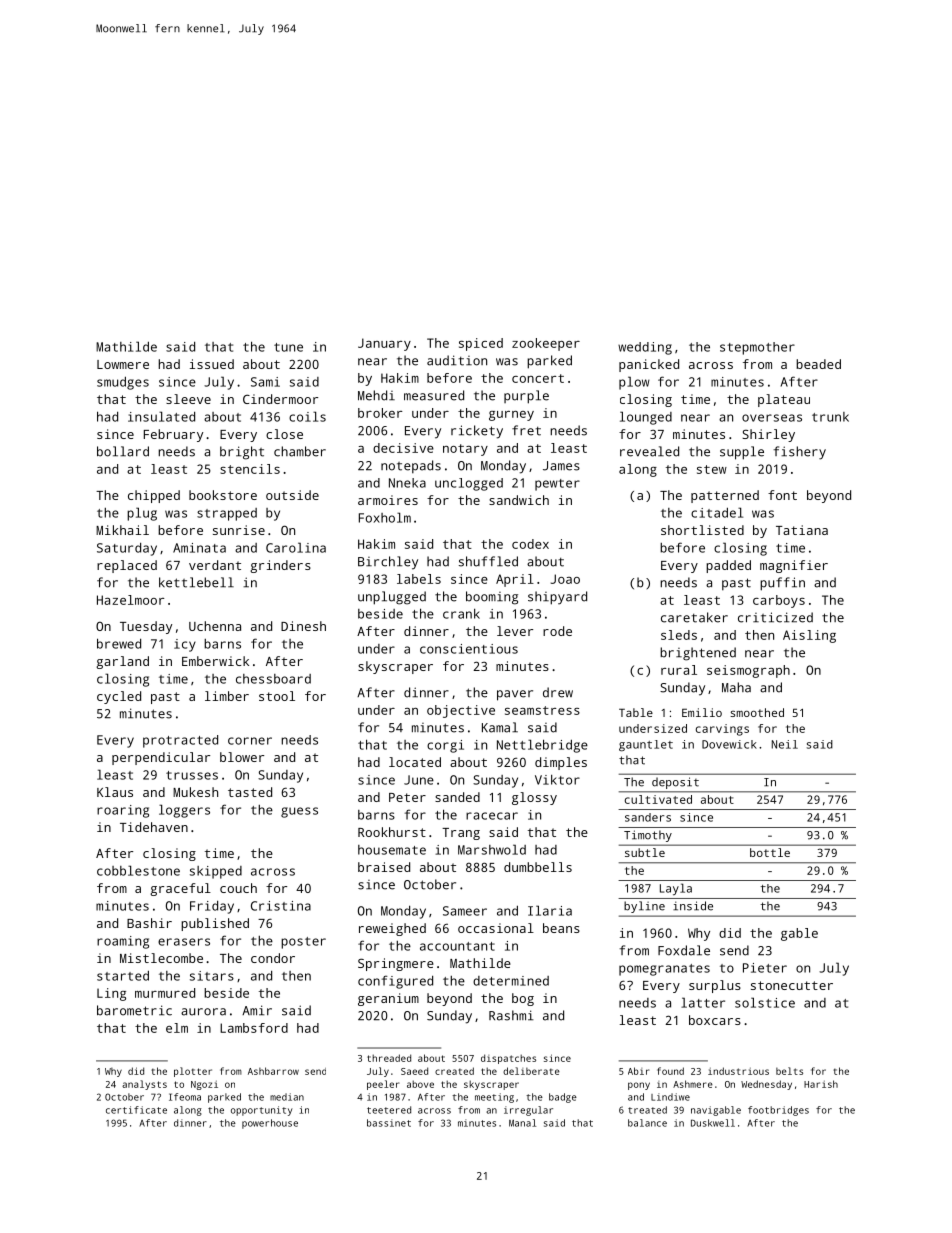 The width and height of the screenshot is (952, 1233). I want to click on Emilio, so click(702, 712).
